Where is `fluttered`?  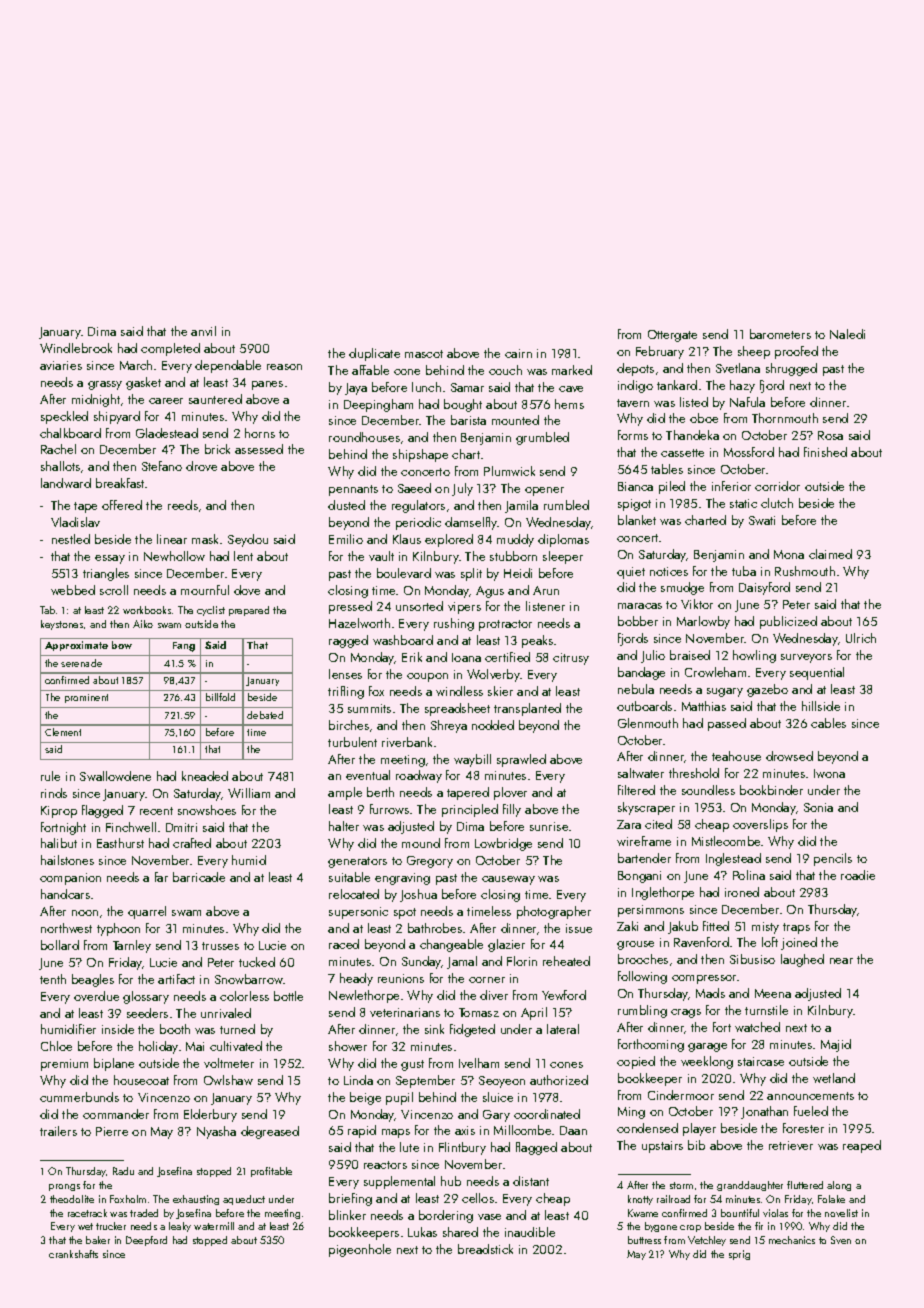
fluttered is located at coordinates (805, 1185).
